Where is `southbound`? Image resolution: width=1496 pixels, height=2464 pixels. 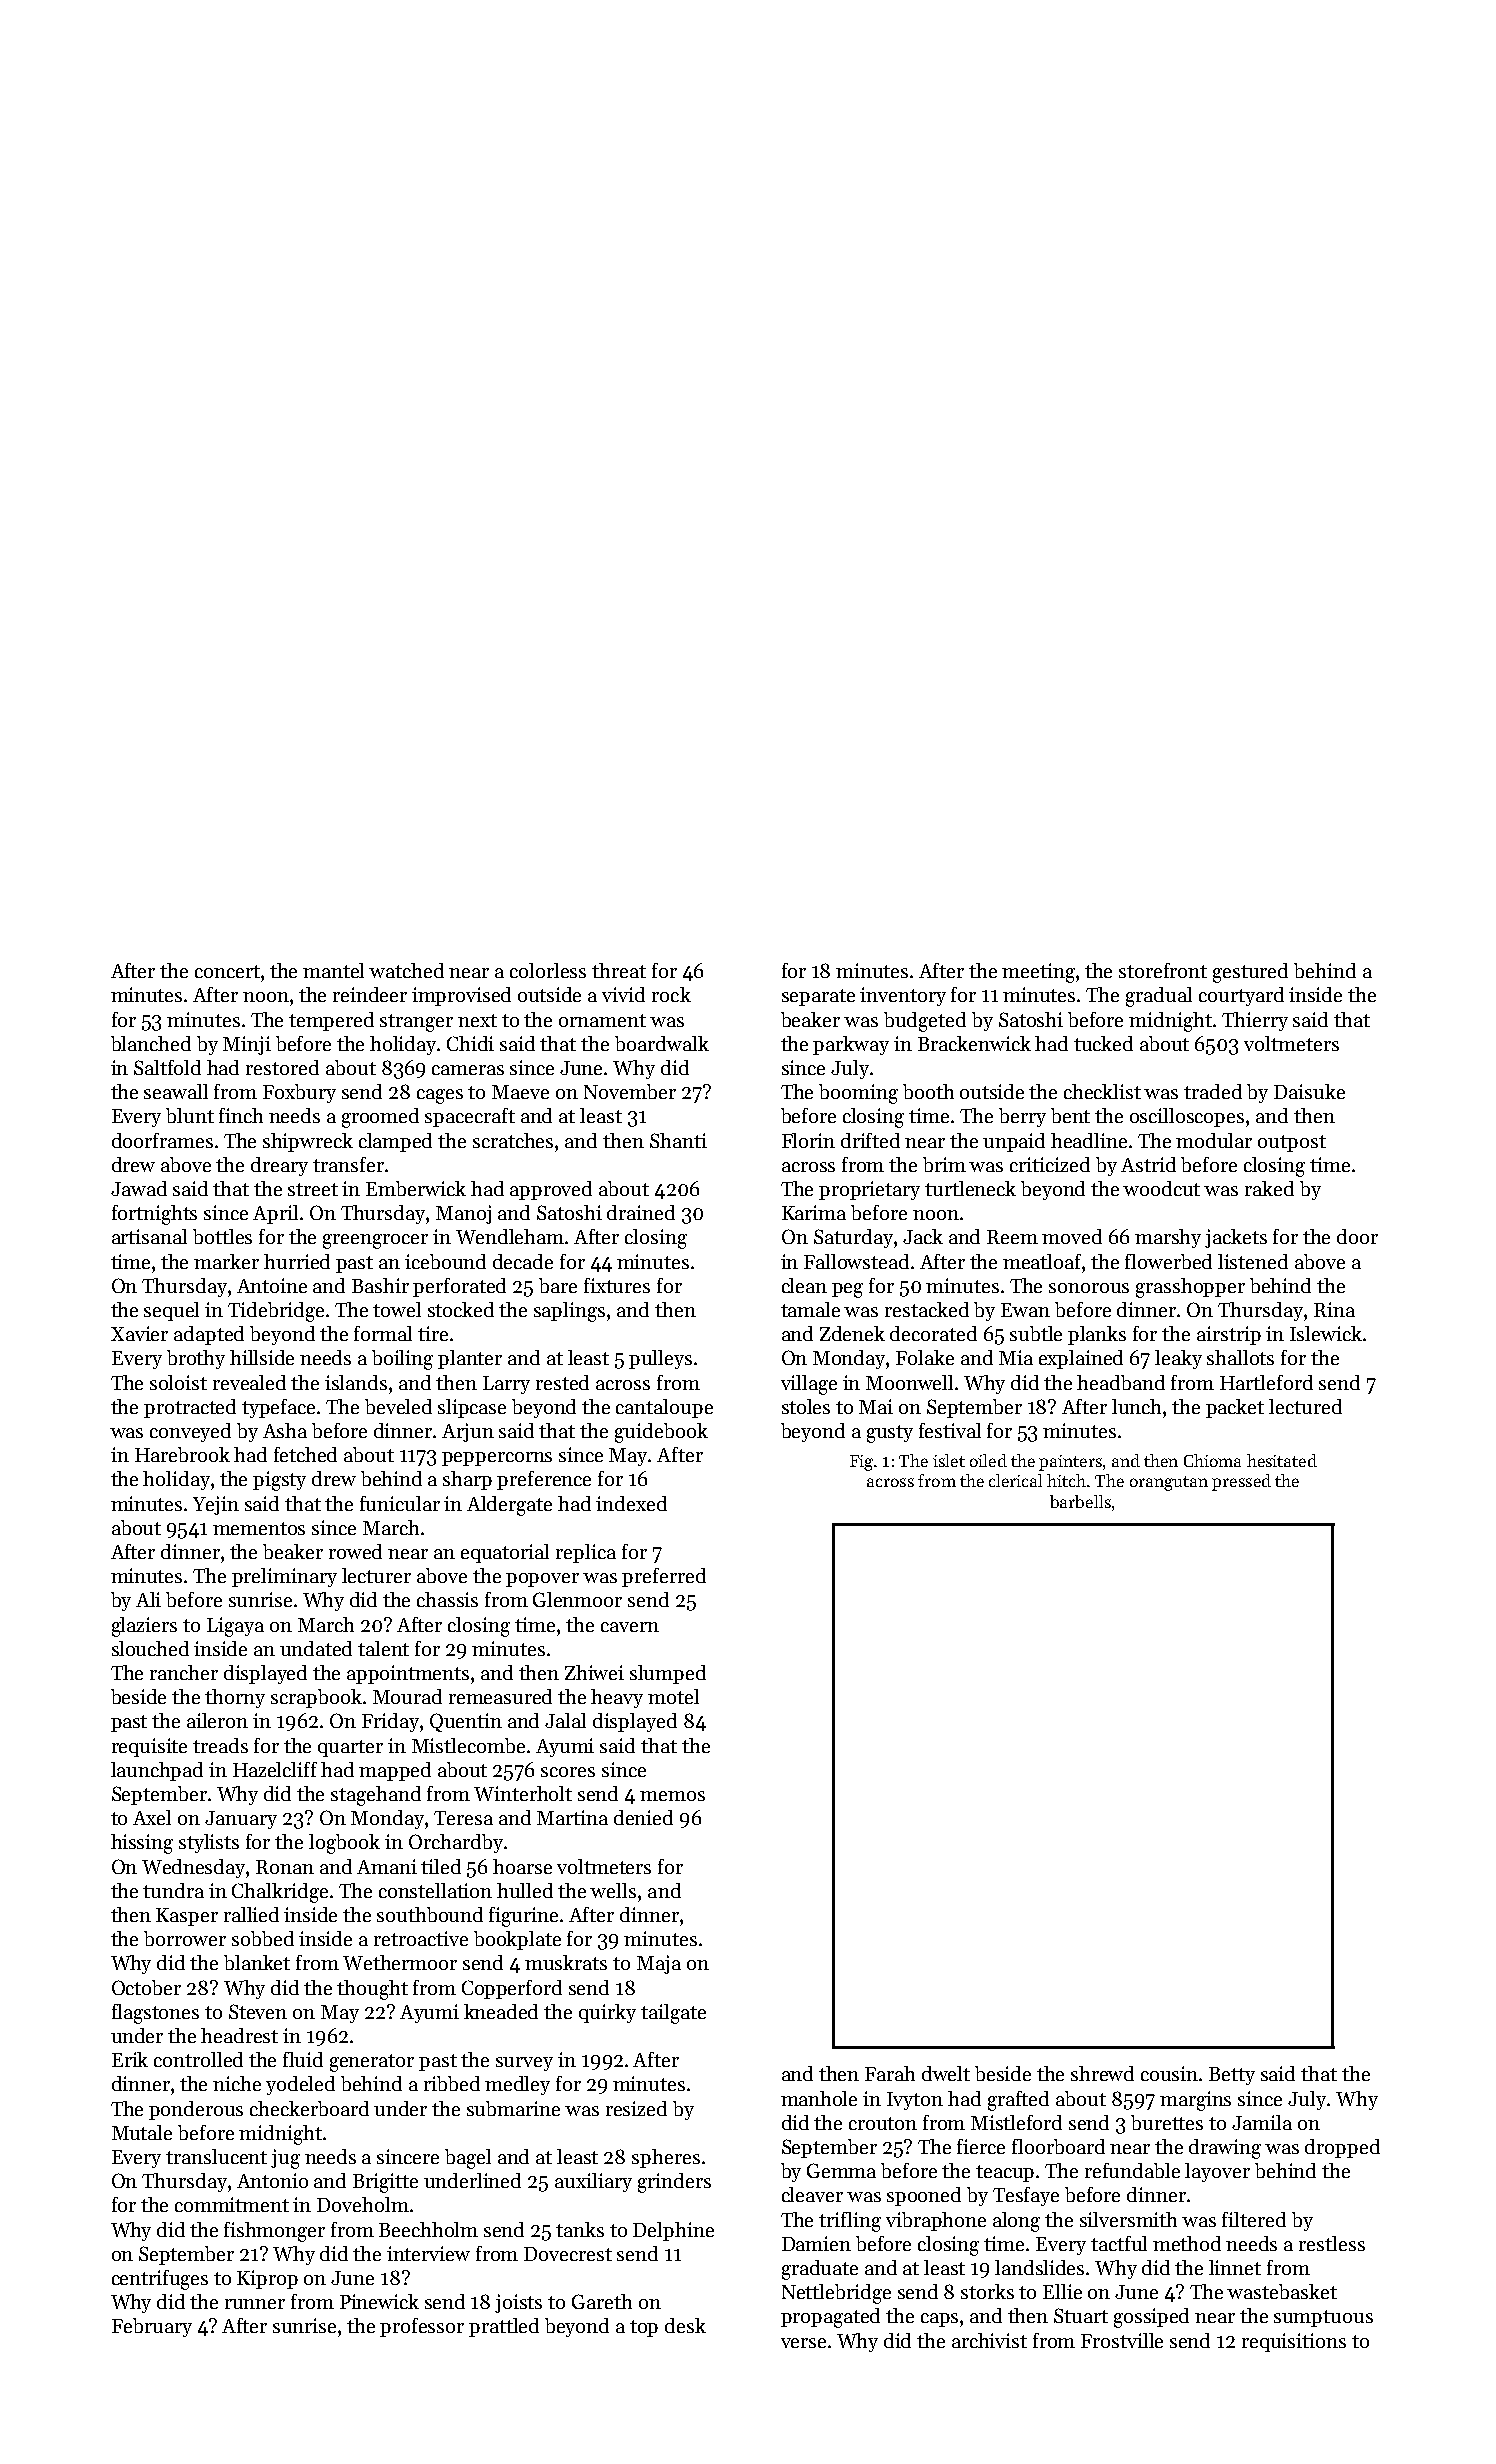 southbound is located at coordinates (430, 1914).
